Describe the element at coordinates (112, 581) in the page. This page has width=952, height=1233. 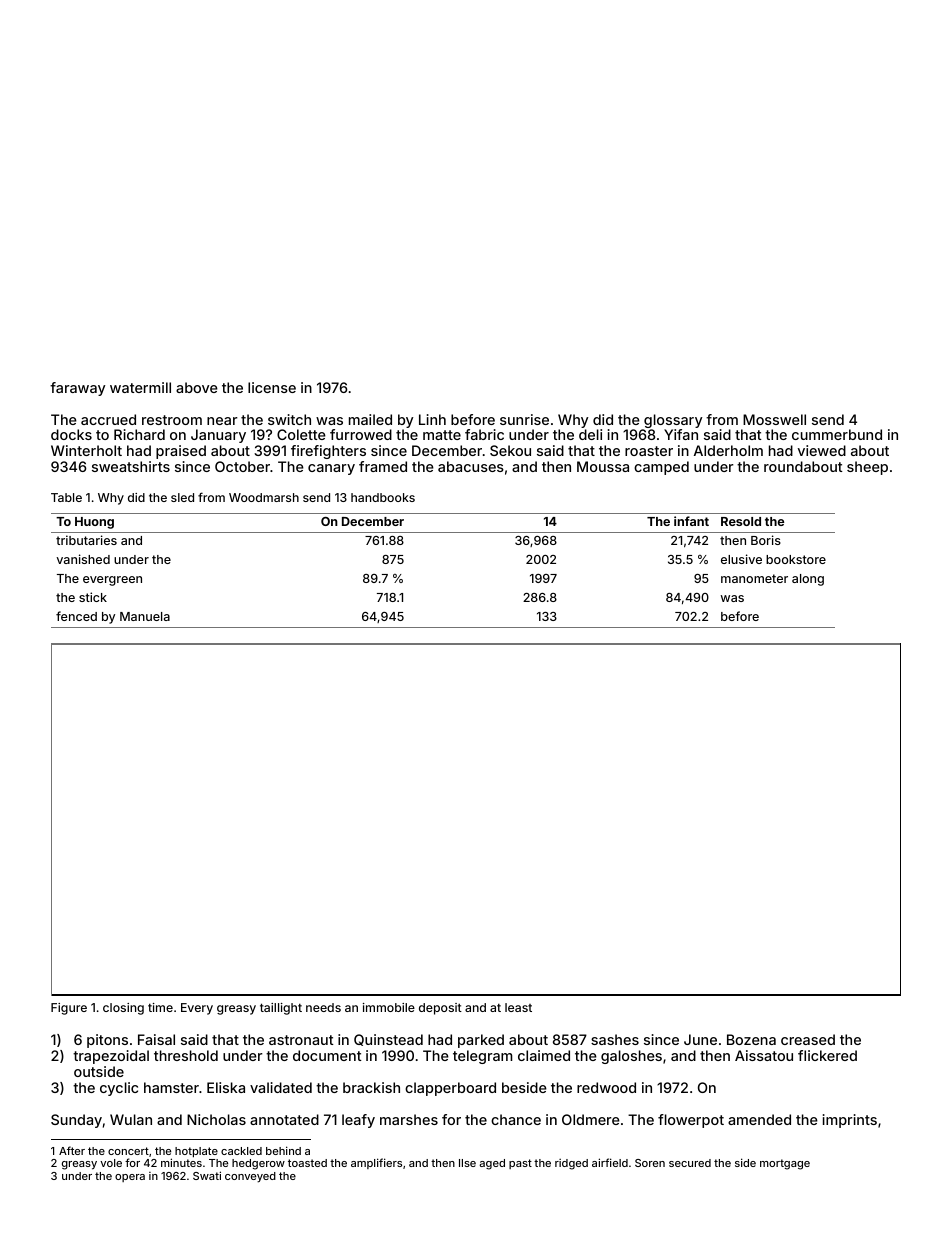
I see `evergreen` at that location.
